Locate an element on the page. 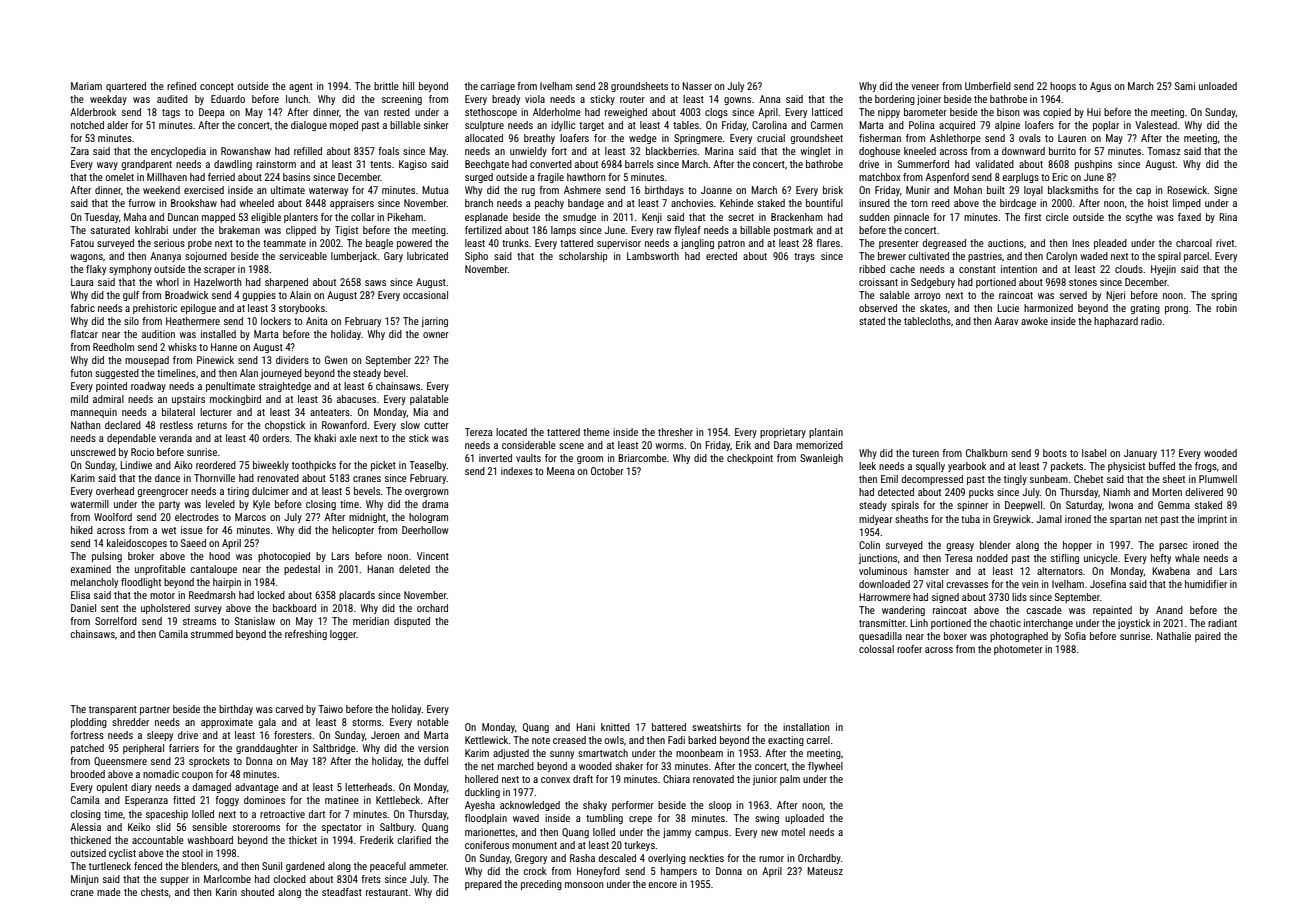 Image resolution: width=1308 pixels, height=924 pixels. chests is located at coordinates (155, 892).
